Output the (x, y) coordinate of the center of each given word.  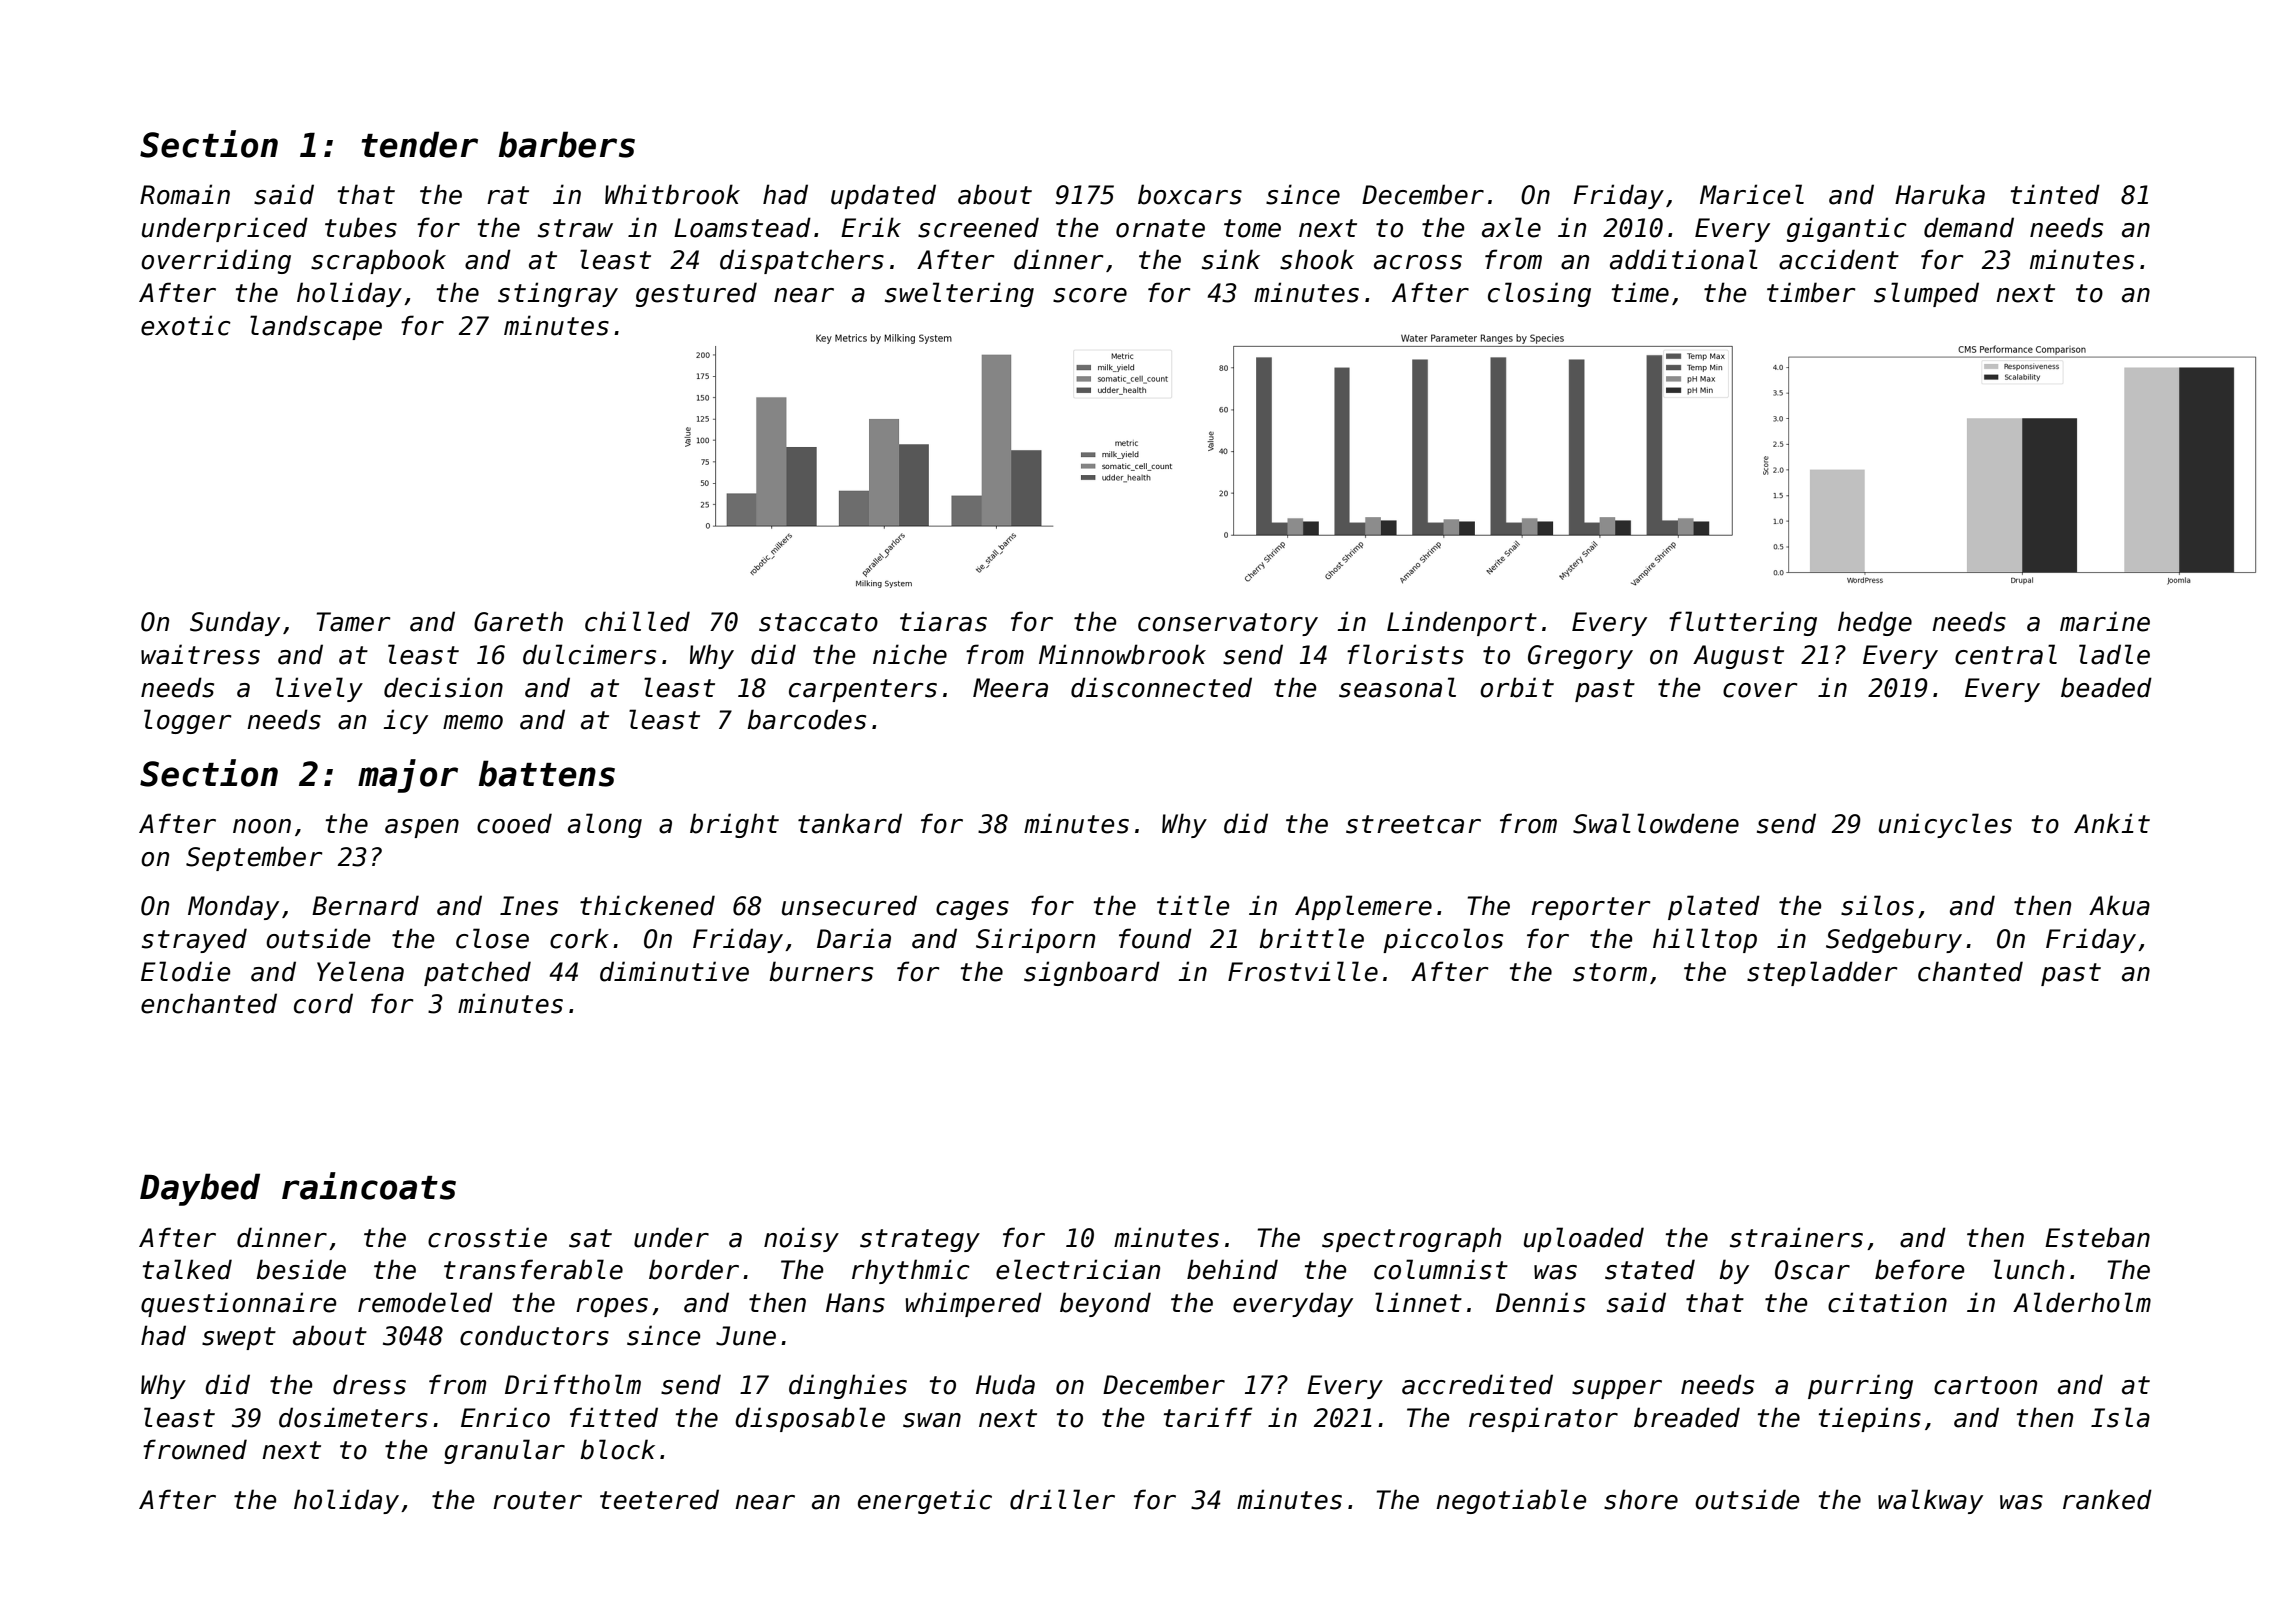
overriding (216, 261)
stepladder (1822, 973)
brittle (1311, 938)
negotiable (1511, 1501)
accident (1839, 259)
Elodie (185, 971)
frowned (195, 1449)
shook (1317, 259)
